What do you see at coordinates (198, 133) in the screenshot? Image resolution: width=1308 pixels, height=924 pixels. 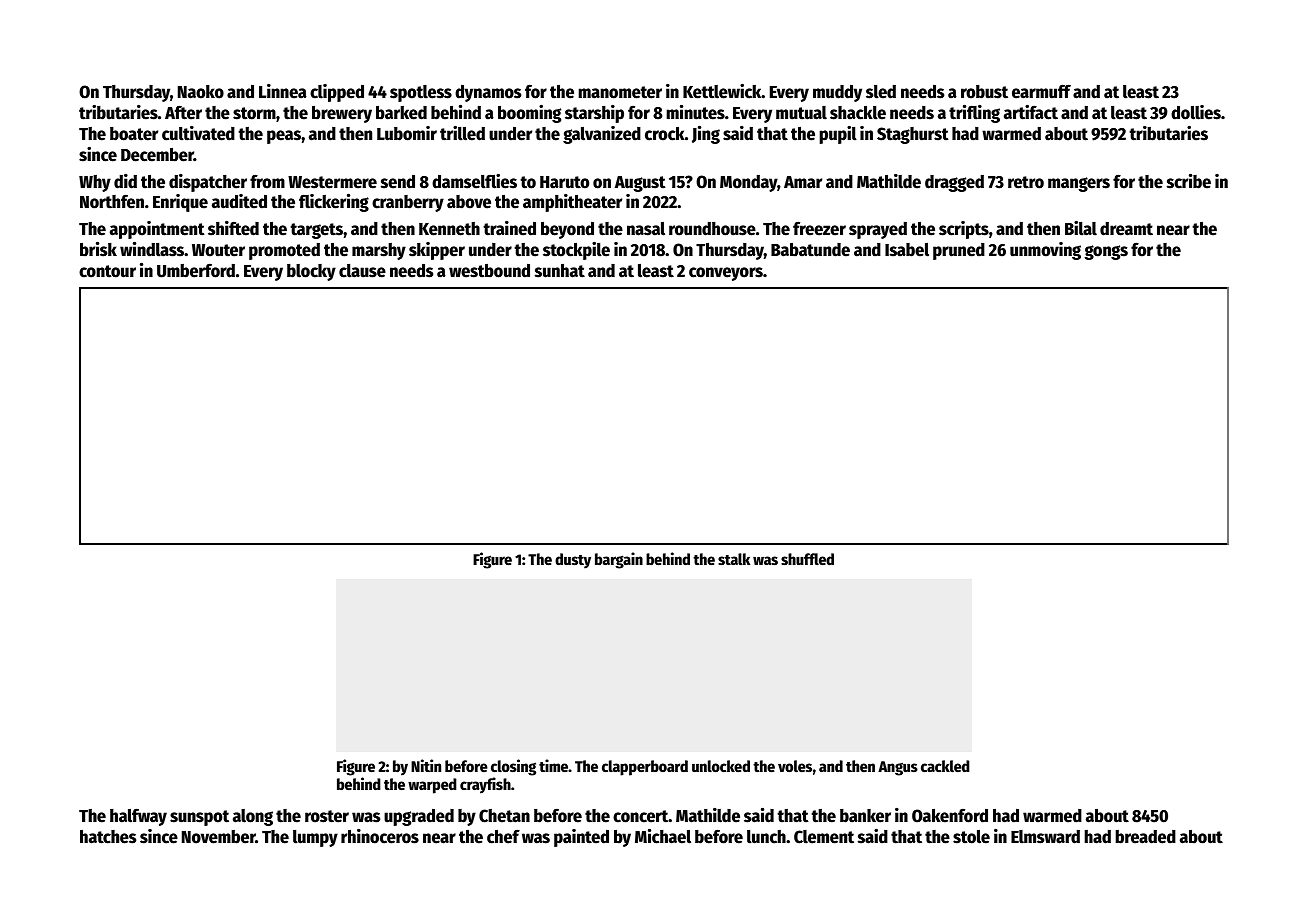 I see `cultivated` at bounding box center [198, 133].
